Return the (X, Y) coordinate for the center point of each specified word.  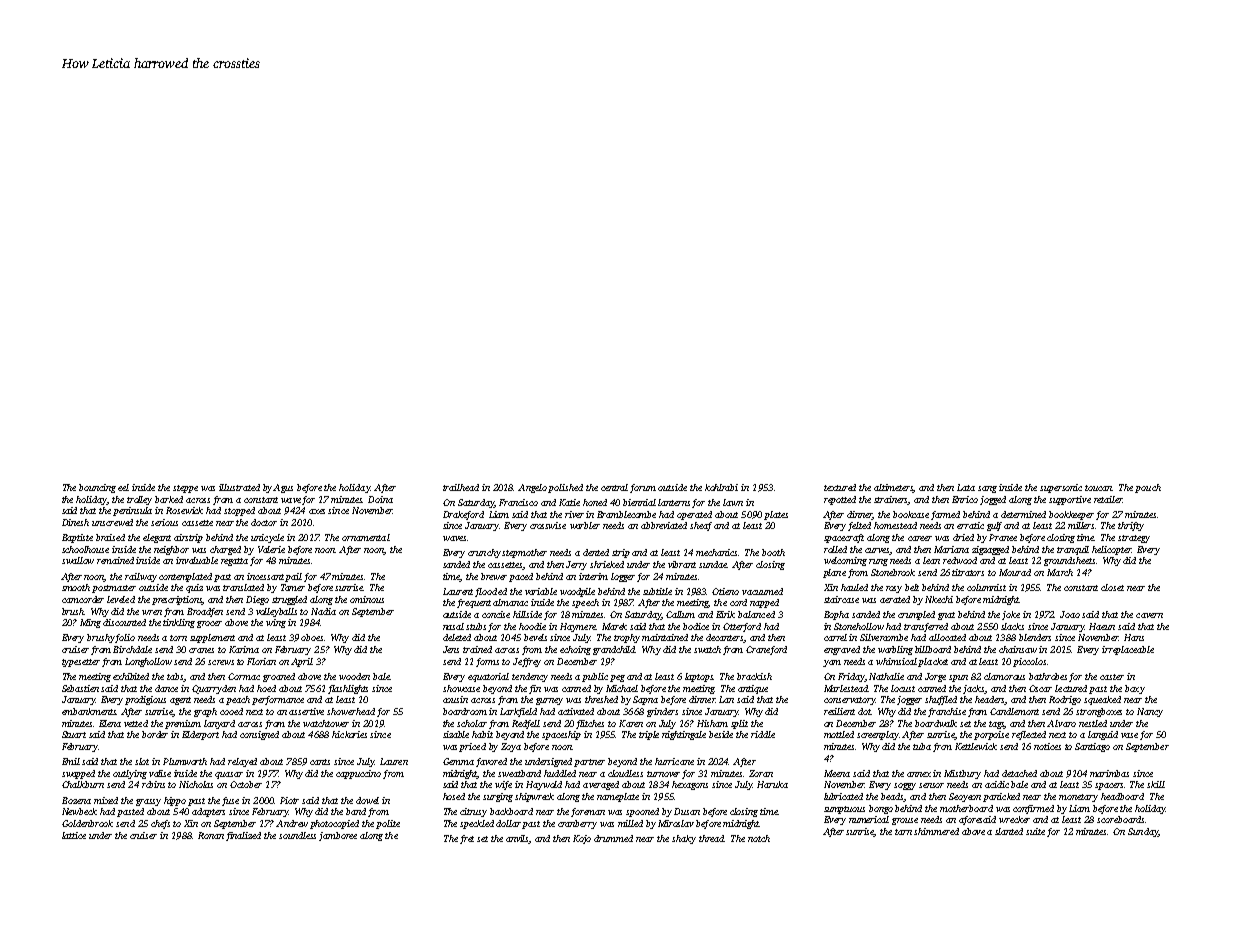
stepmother (524, 553)
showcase (461, 688)
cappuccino (358, 774)
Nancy (1150, 712)
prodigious (145, 700)
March (1060, 572)
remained (115, 560)
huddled (560, 773)
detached (1019, 773)
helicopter (1112, 550)
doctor (264, 522)
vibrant (682, 564)
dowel (367, 800)
